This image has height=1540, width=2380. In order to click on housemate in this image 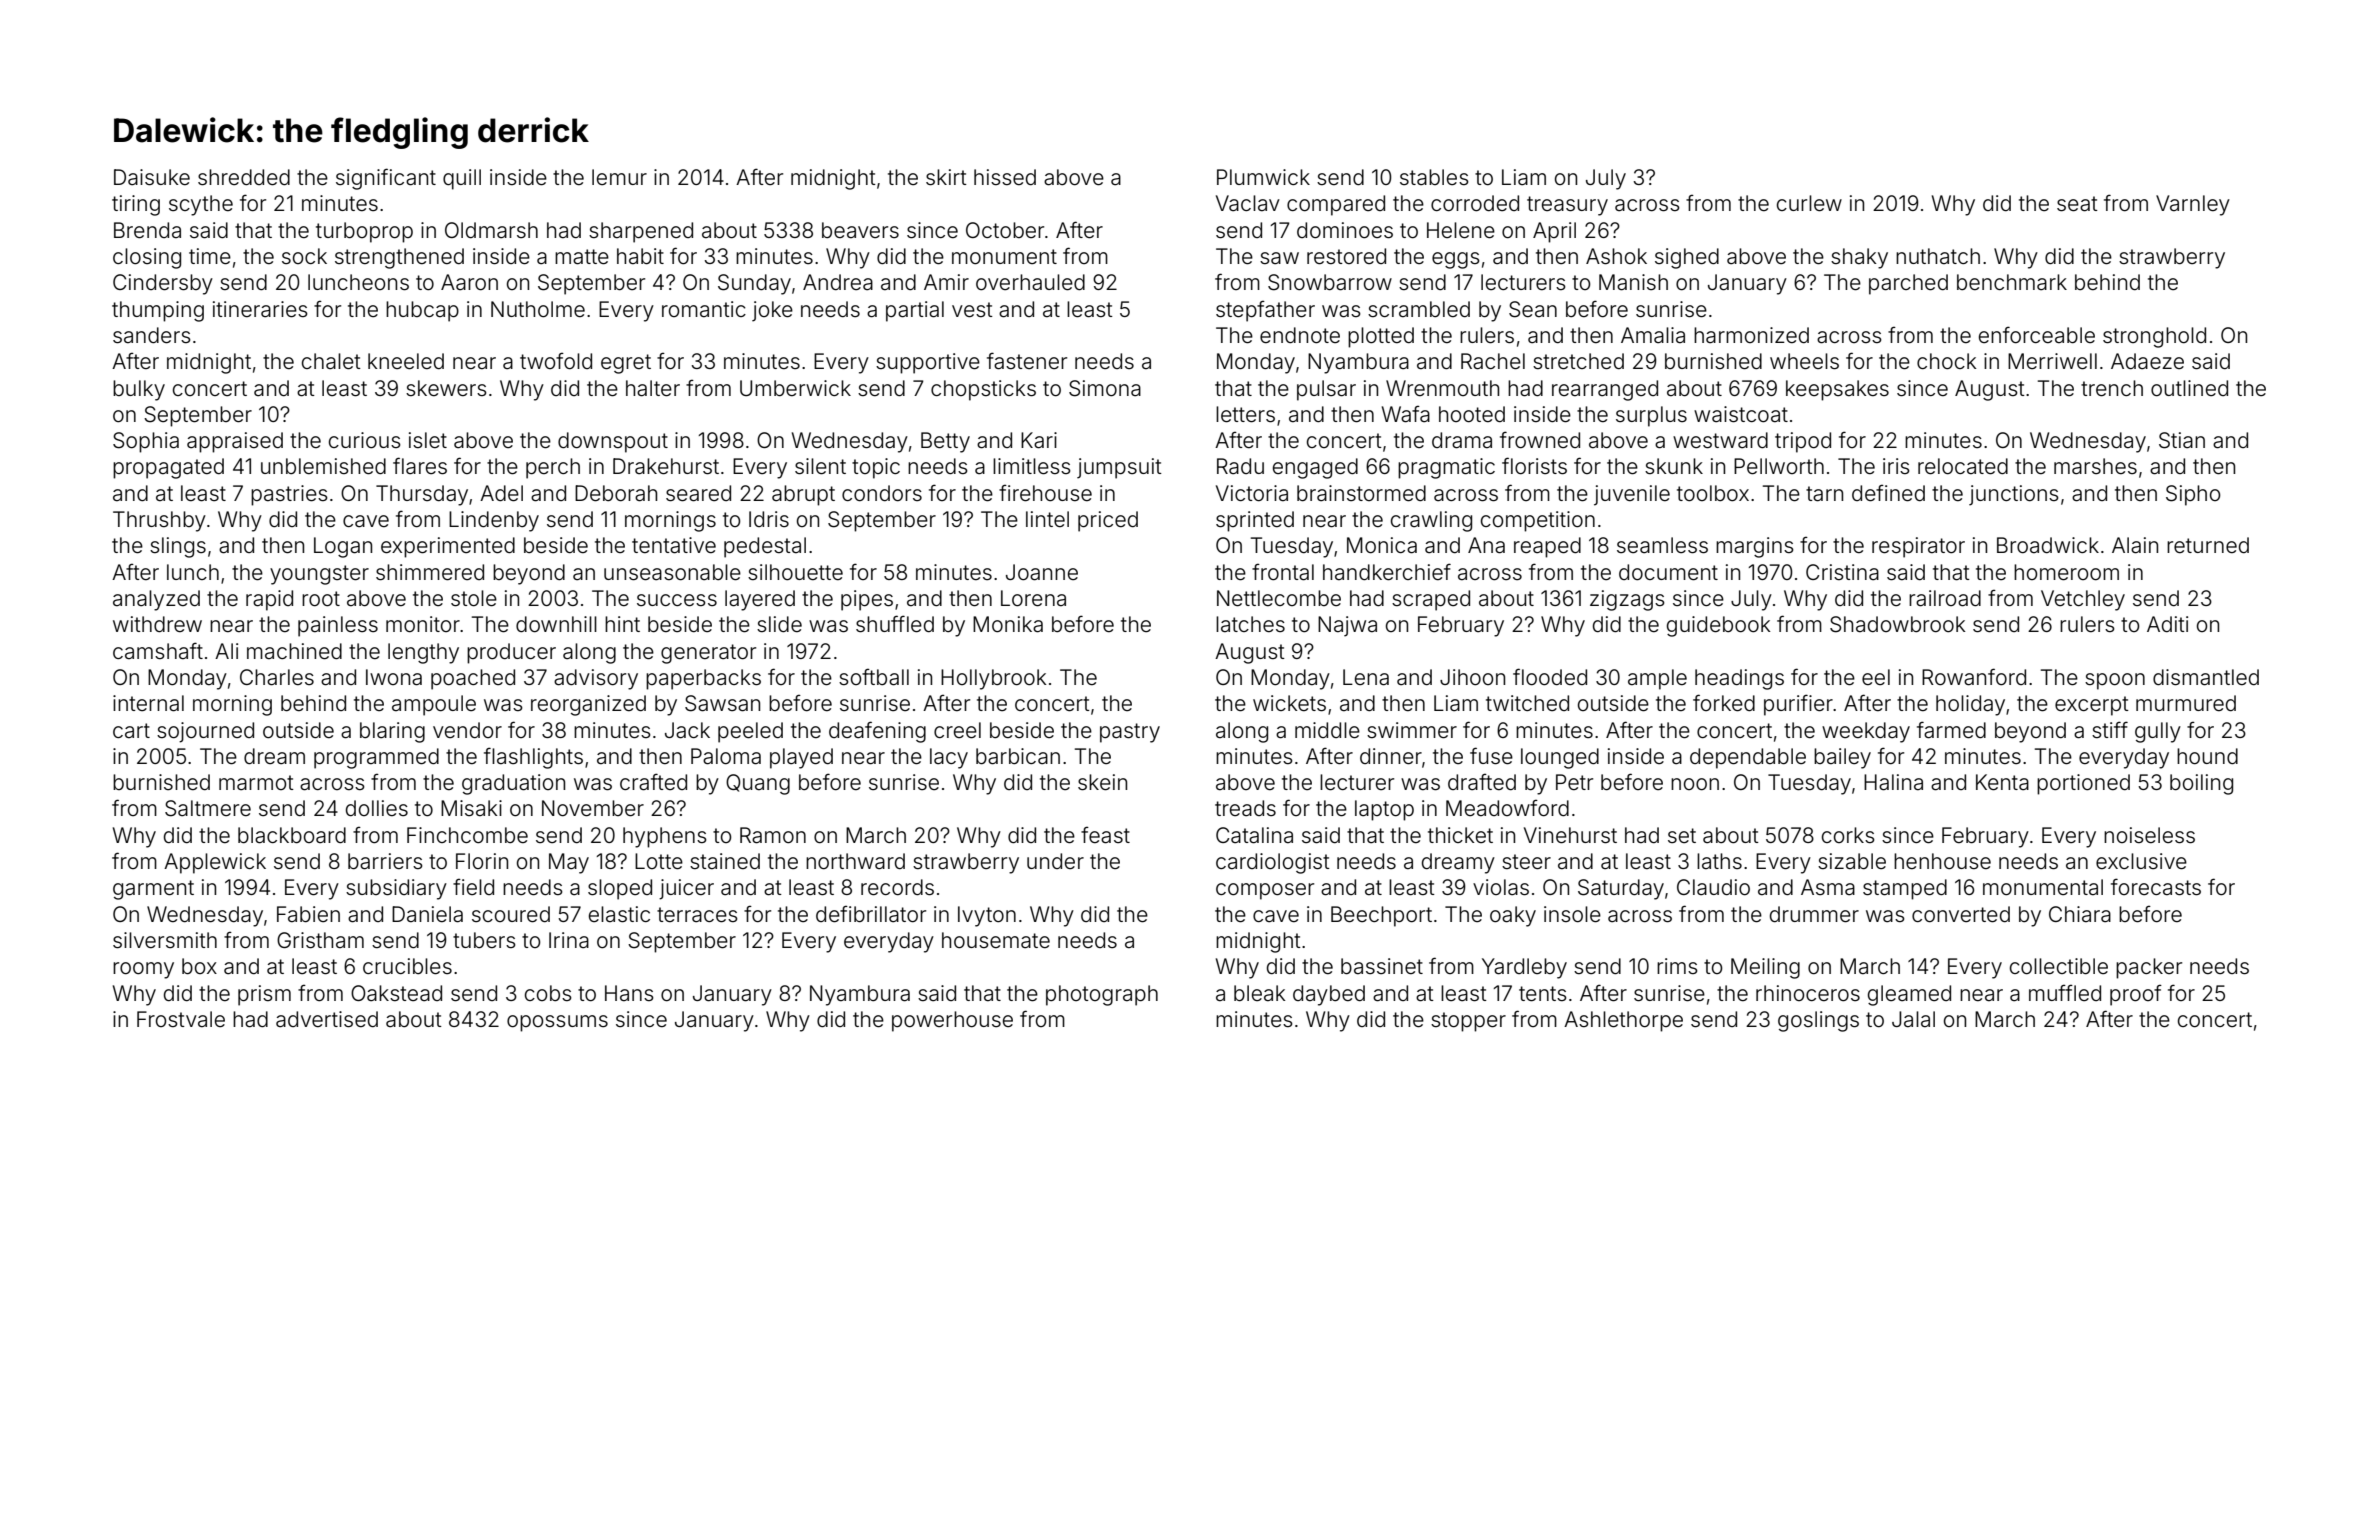, I will do `click(996, 940)`.
